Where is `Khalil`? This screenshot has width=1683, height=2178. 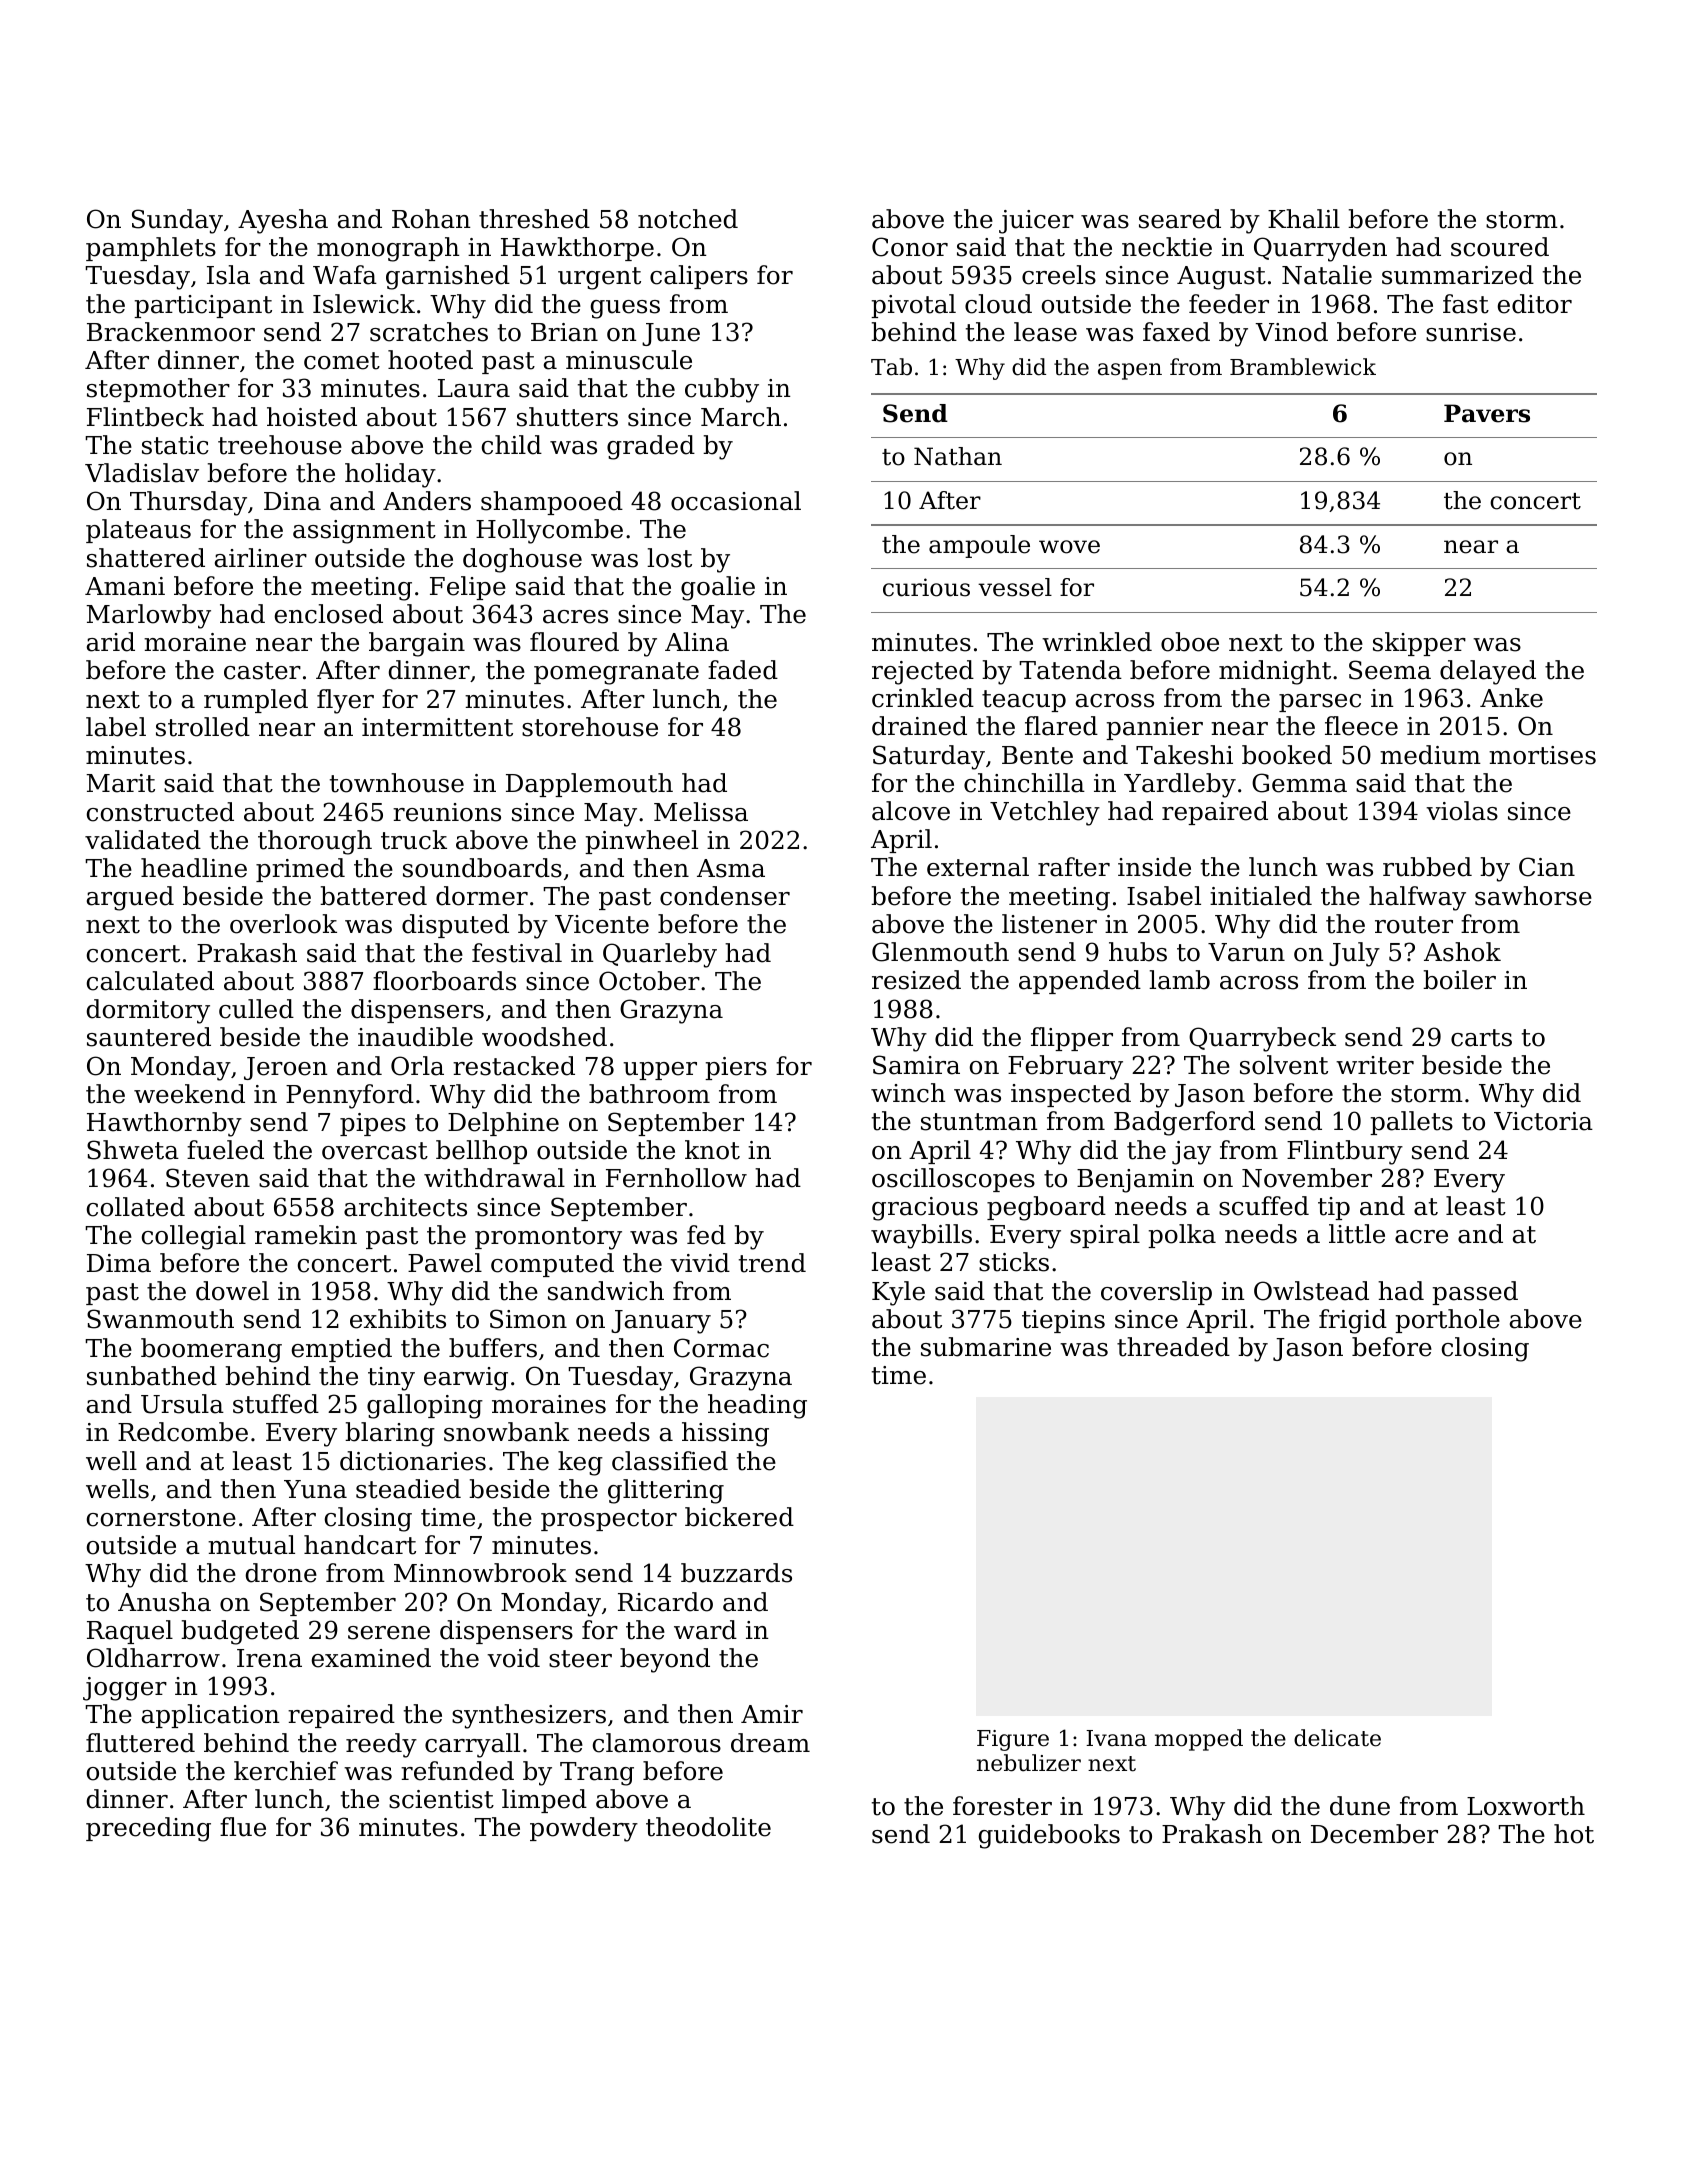 Khalil is located at coordinates (1304, 219).
